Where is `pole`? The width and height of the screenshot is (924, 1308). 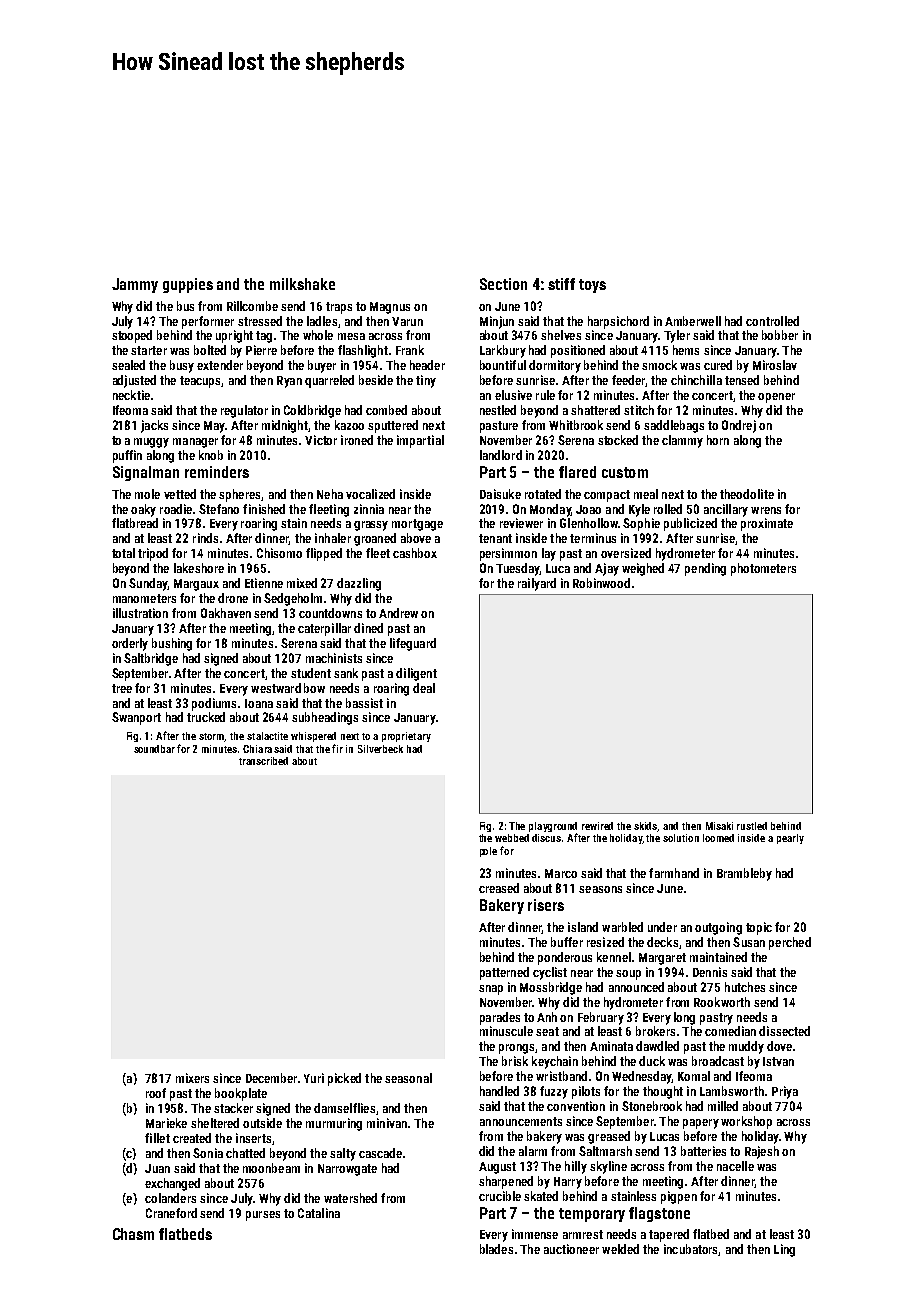
pole is located at coordinates (488, 852).
